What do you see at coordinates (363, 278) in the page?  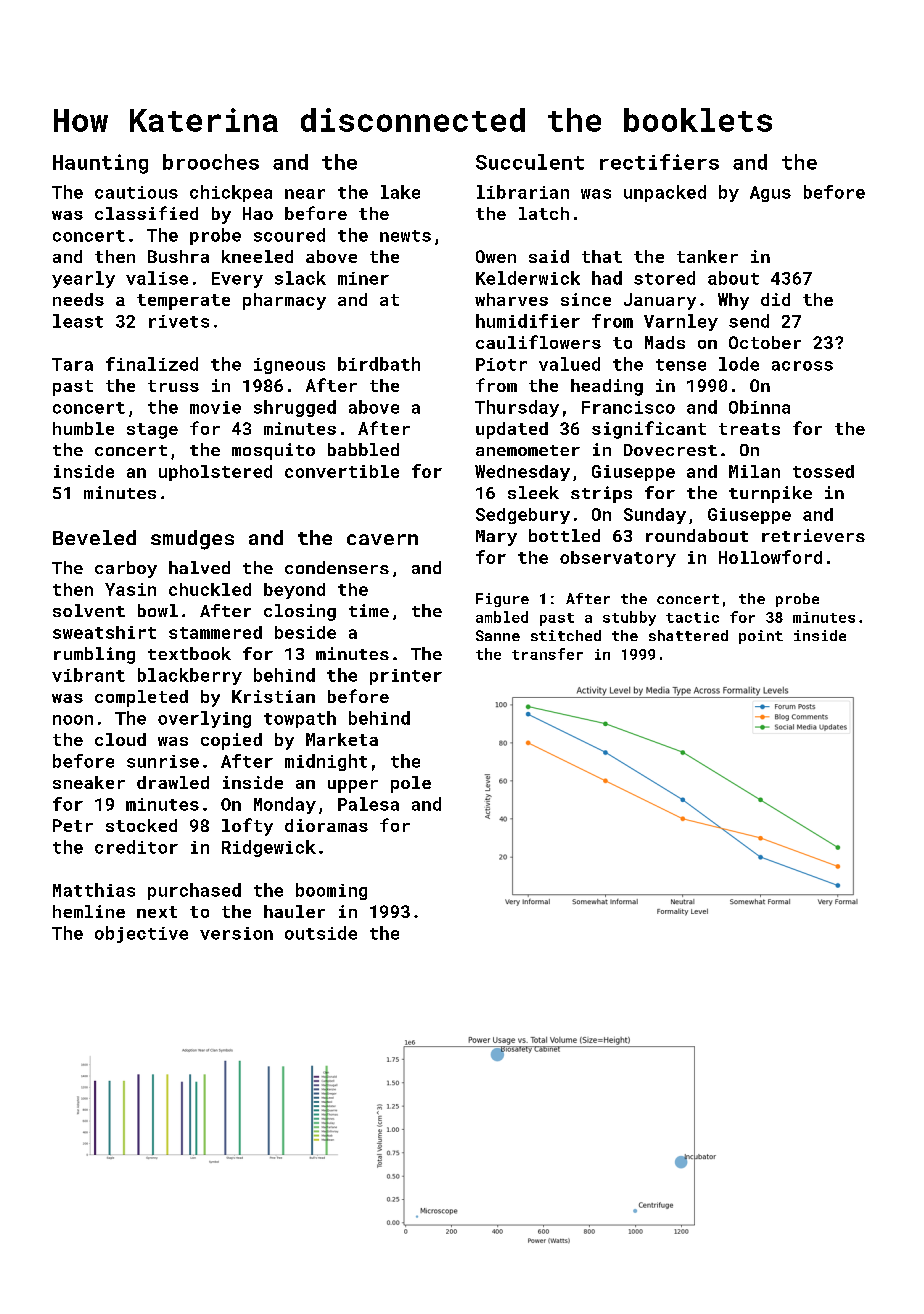 I see `miner` at bounding box center [363, 278].
